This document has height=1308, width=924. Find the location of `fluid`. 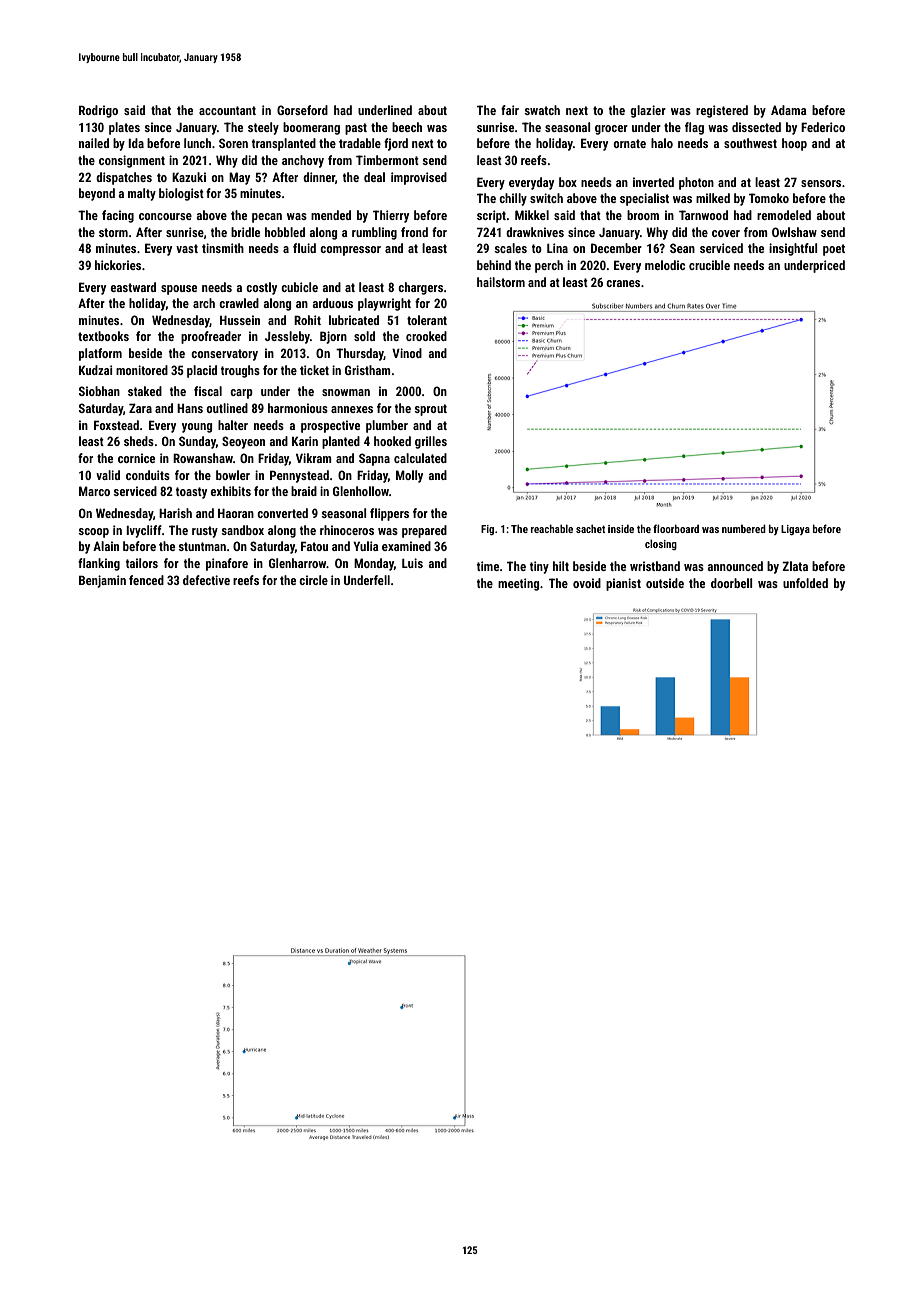

fluid is located at coordinates (304, 248).
